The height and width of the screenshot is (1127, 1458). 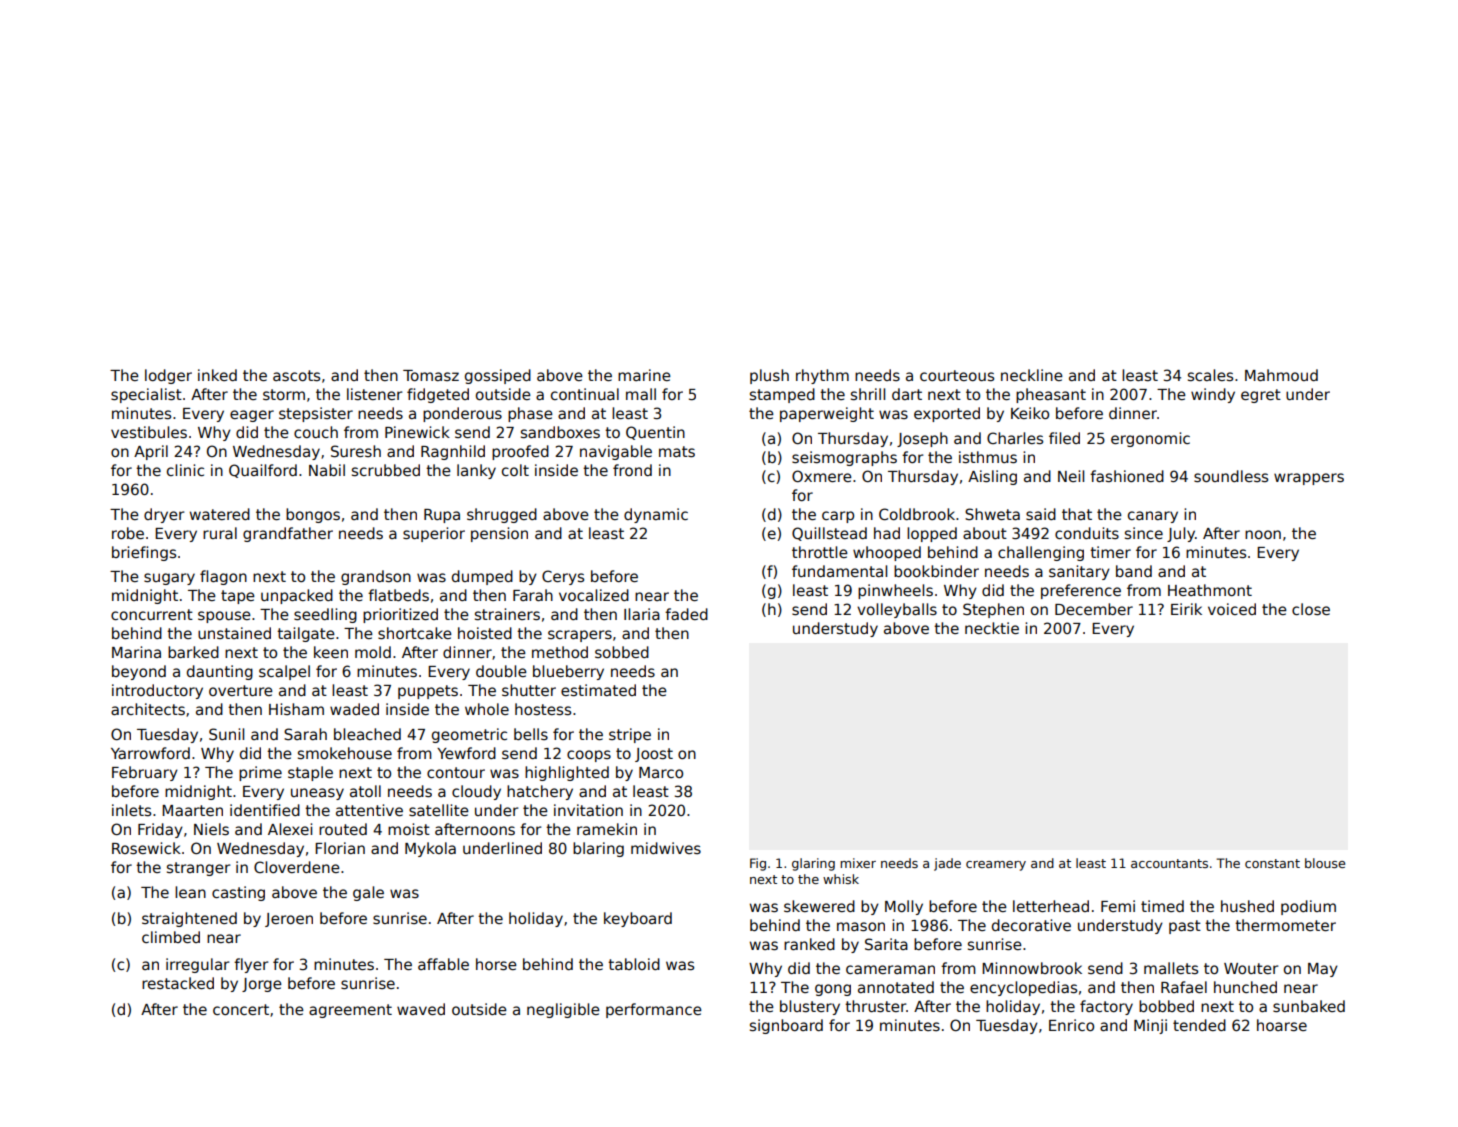 I want to click on dynamic, so click(x=656, y=515).
